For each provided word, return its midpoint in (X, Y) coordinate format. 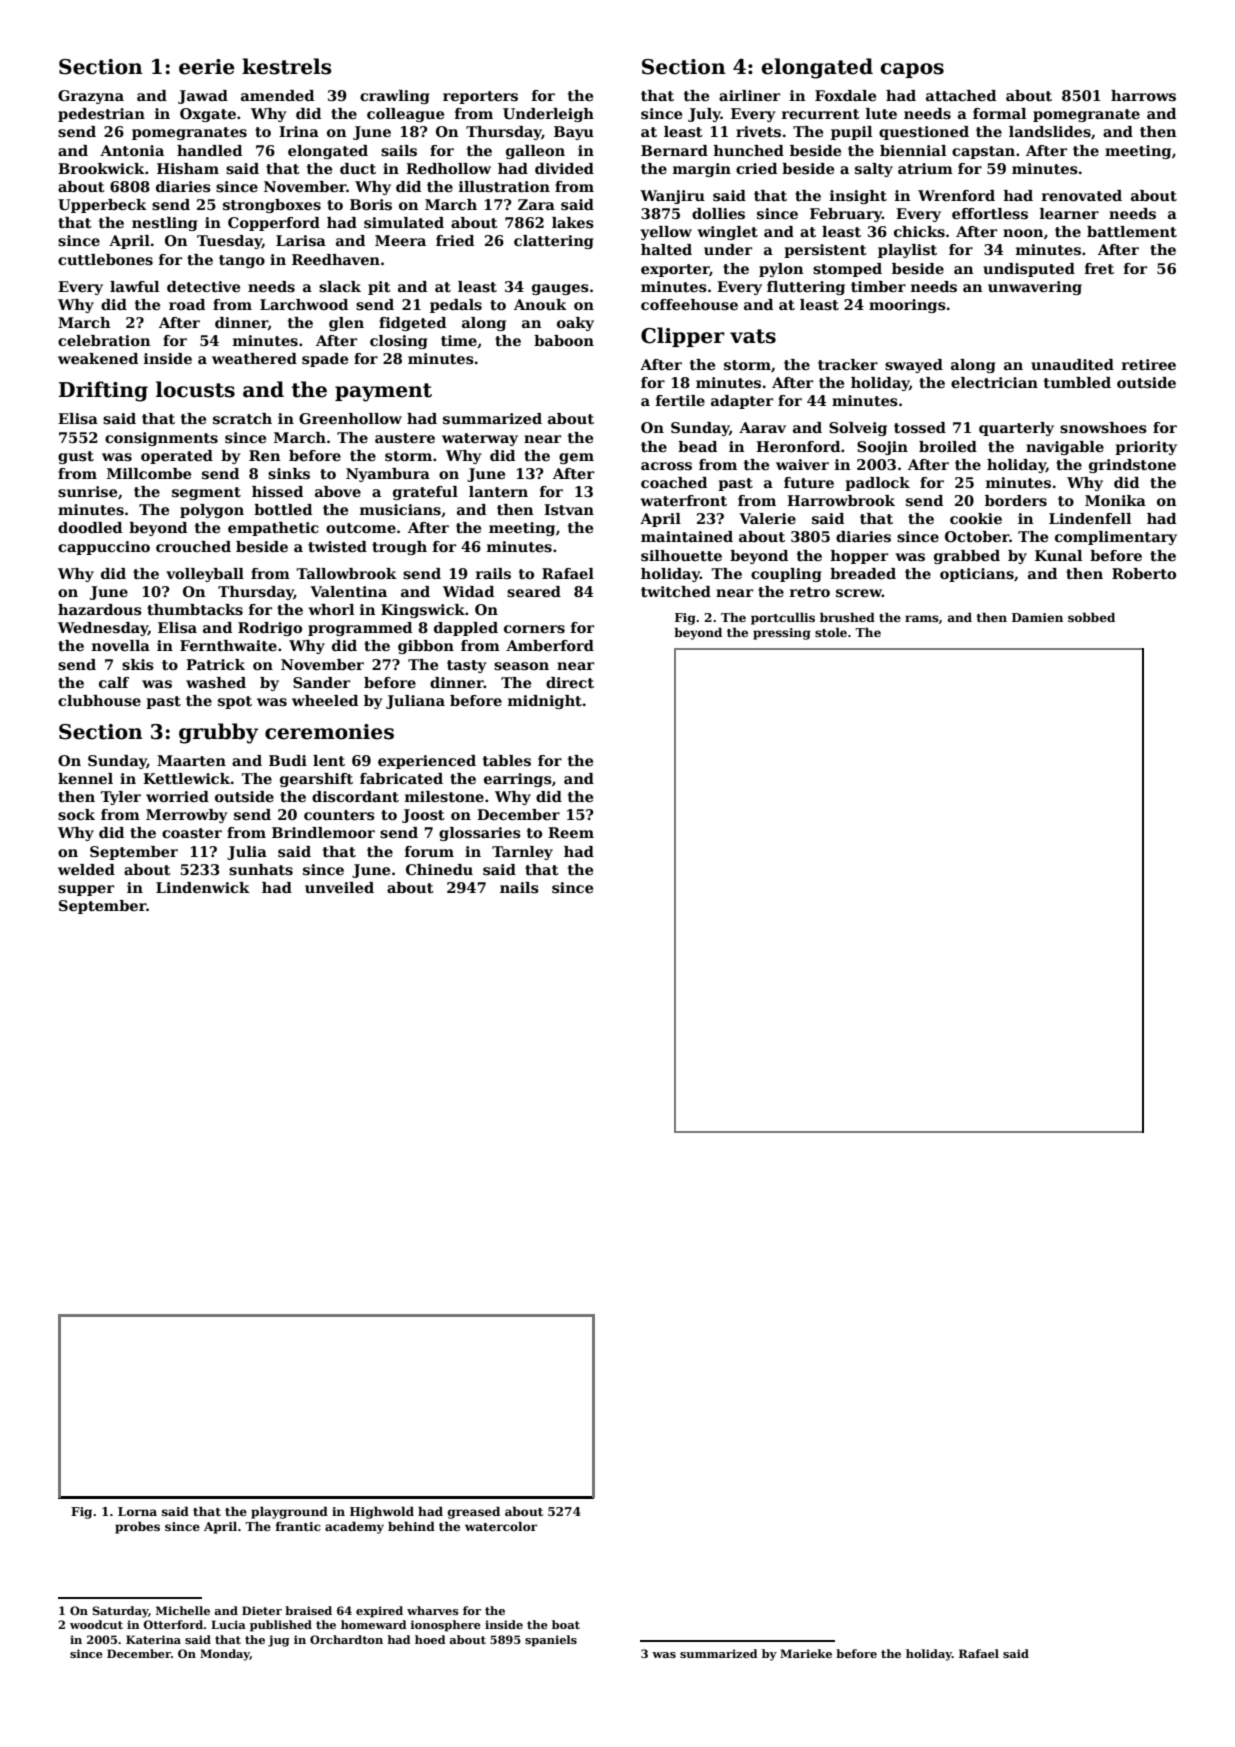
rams (922, 618)
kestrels (286, 66)
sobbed (1091, 617)
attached (961, 95)
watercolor (501, 1526)
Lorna (137, 1511)
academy (354, 1527)
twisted (337, 547)
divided (564, 168)
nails (519, 888)
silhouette (681, 556)
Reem (571, 832)
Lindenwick (203, 887)
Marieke (806, 1653)
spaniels (551, 1641)
